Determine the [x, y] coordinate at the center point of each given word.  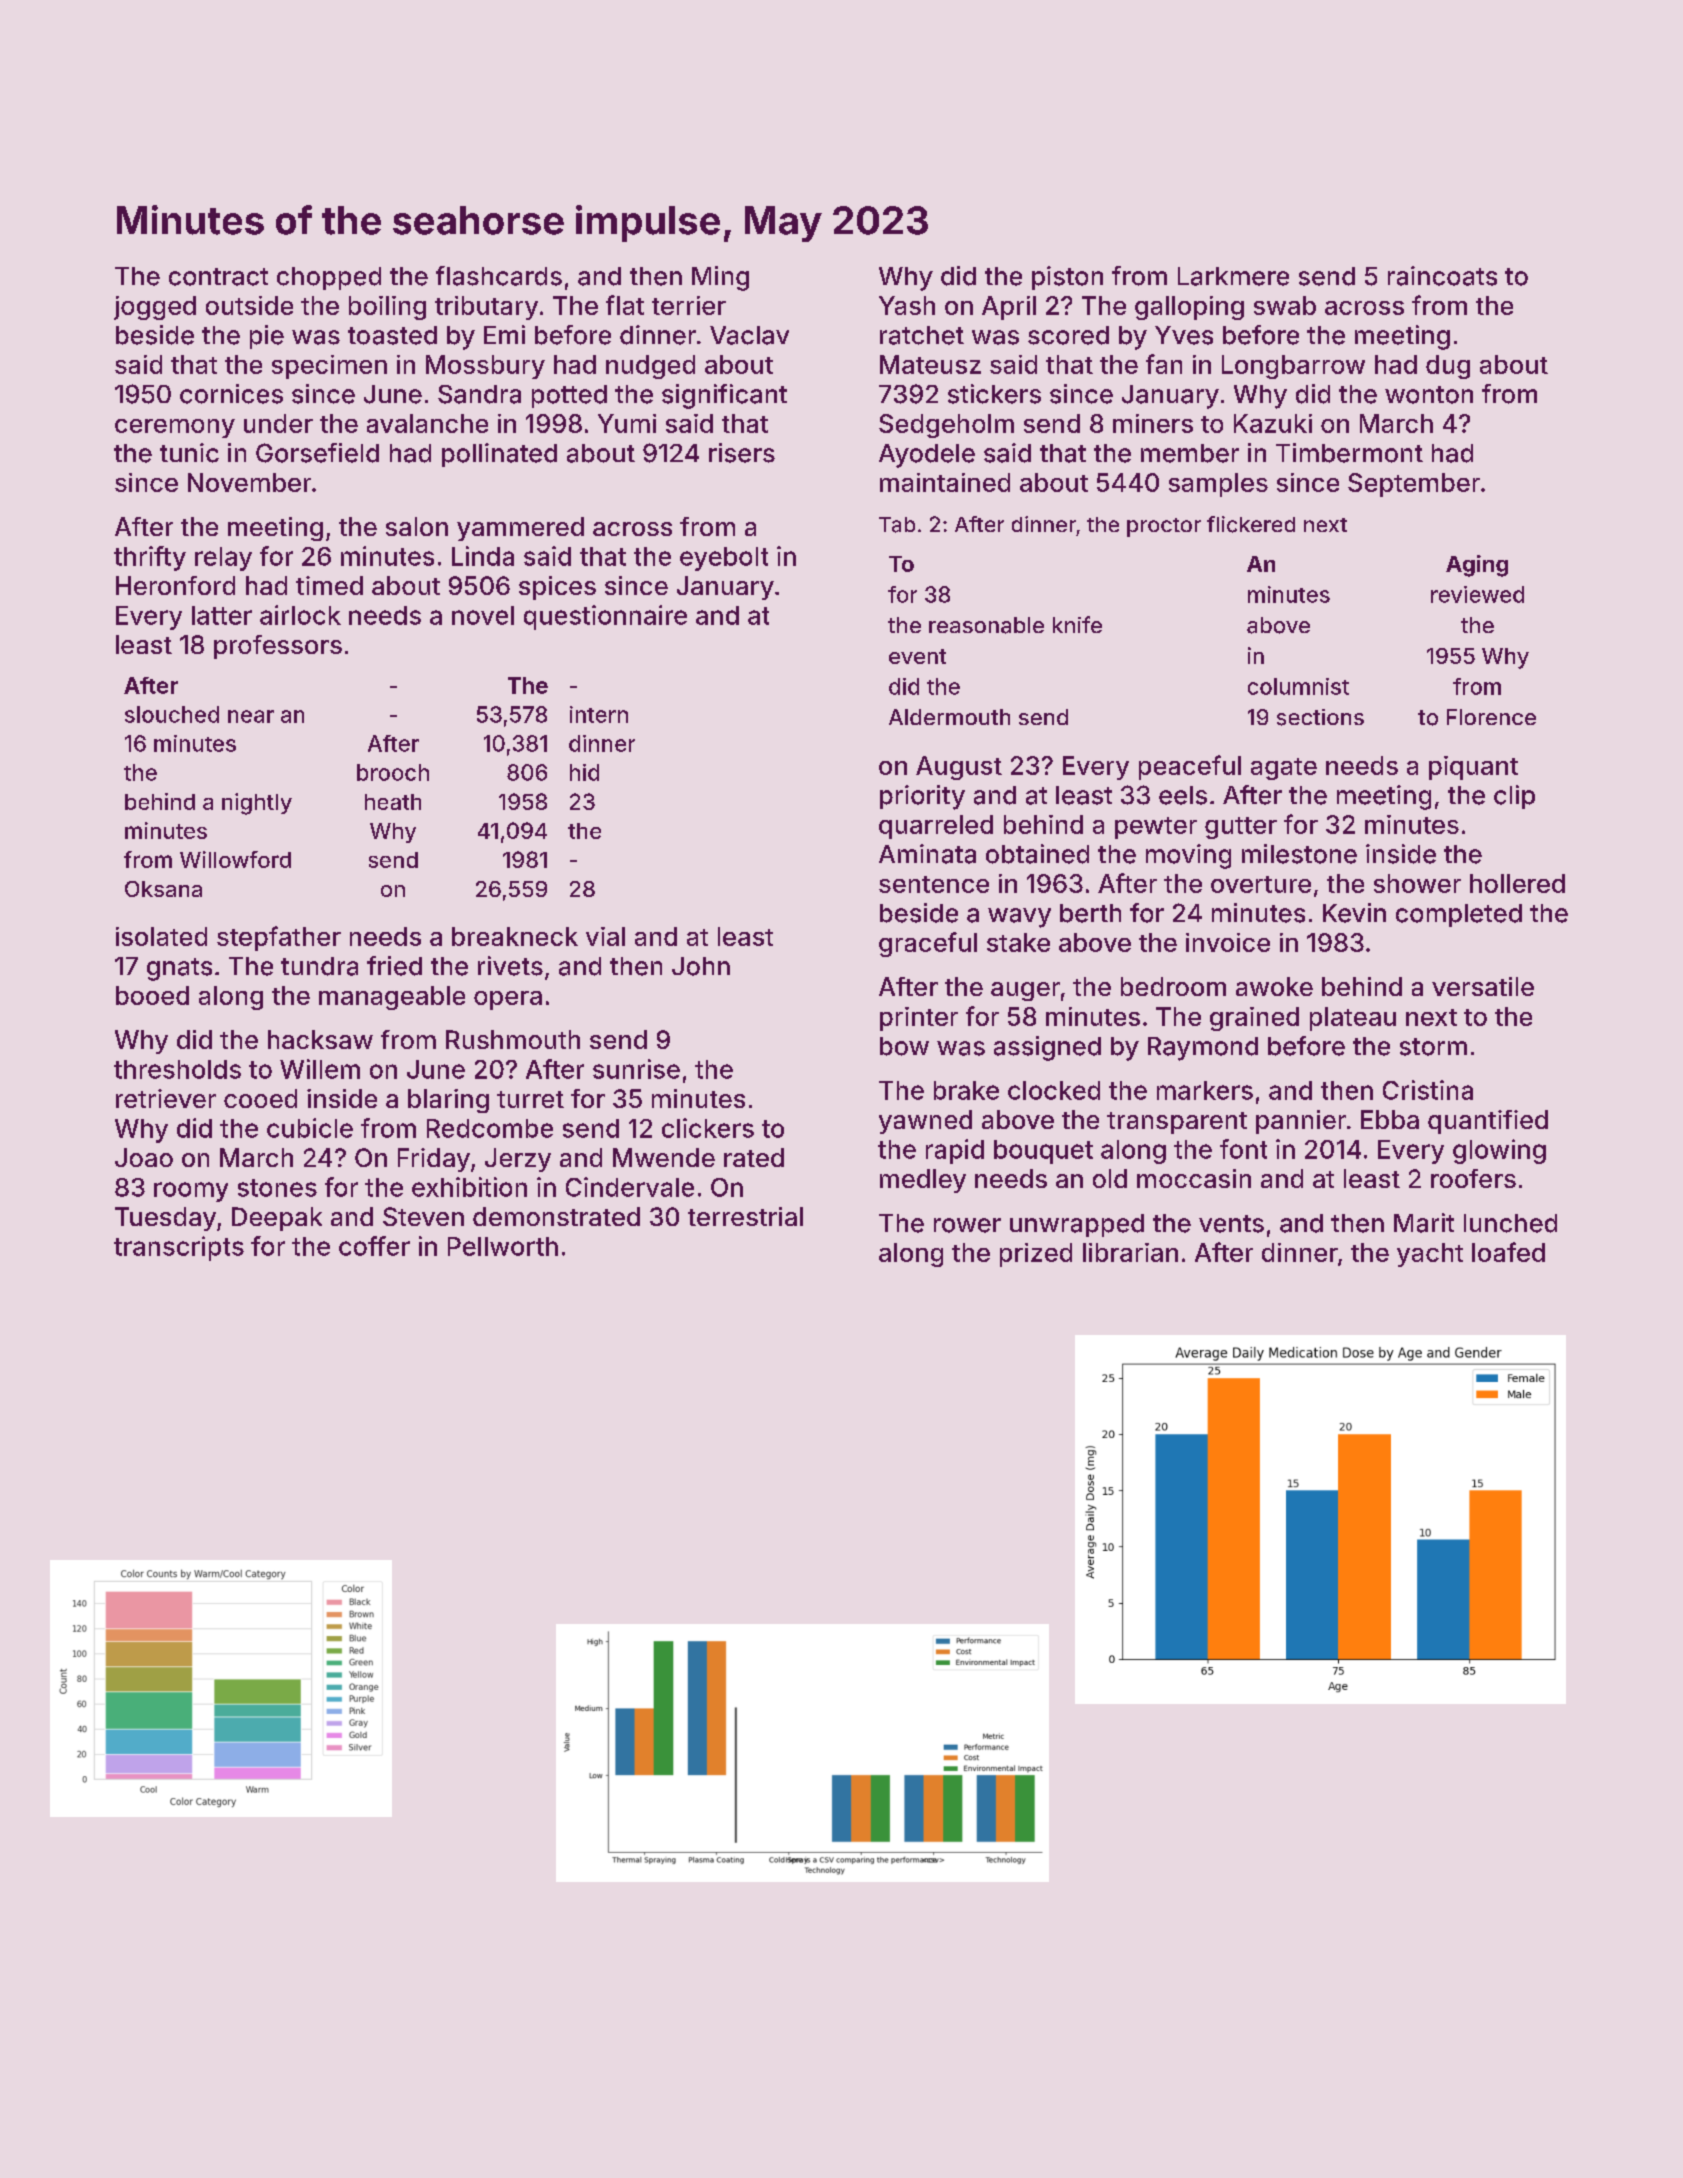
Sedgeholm [946, 426]
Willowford [235, 859]
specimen [329, 367]
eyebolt [724, 559]
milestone [1299, 854]
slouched [172, 714]
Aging [1477, 566]
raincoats [1442, 276]
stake [1018, 942]
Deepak [277, 1219]
